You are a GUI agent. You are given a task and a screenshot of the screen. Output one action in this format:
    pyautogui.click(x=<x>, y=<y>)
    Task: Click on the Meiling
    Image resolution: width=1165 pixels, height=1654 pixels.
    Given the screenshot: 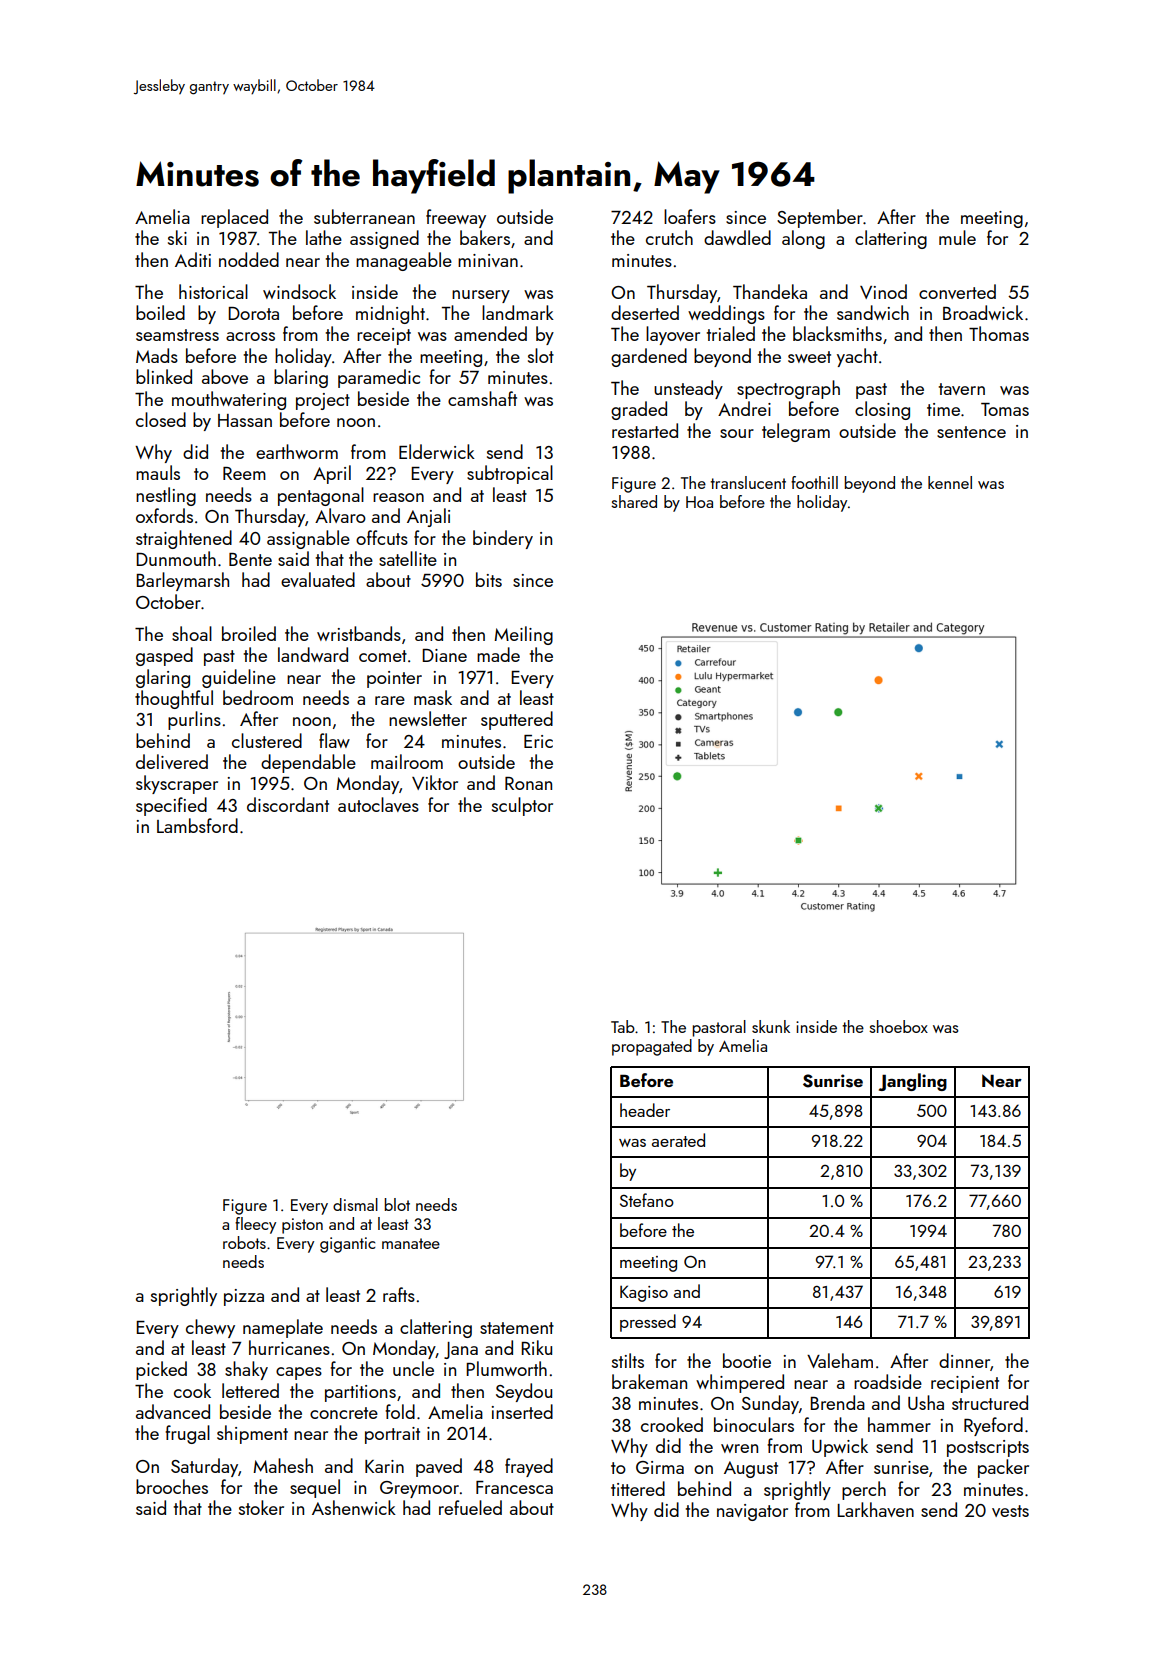 What is the action you would take?
    pyautogui.click(x=523, y=635)
